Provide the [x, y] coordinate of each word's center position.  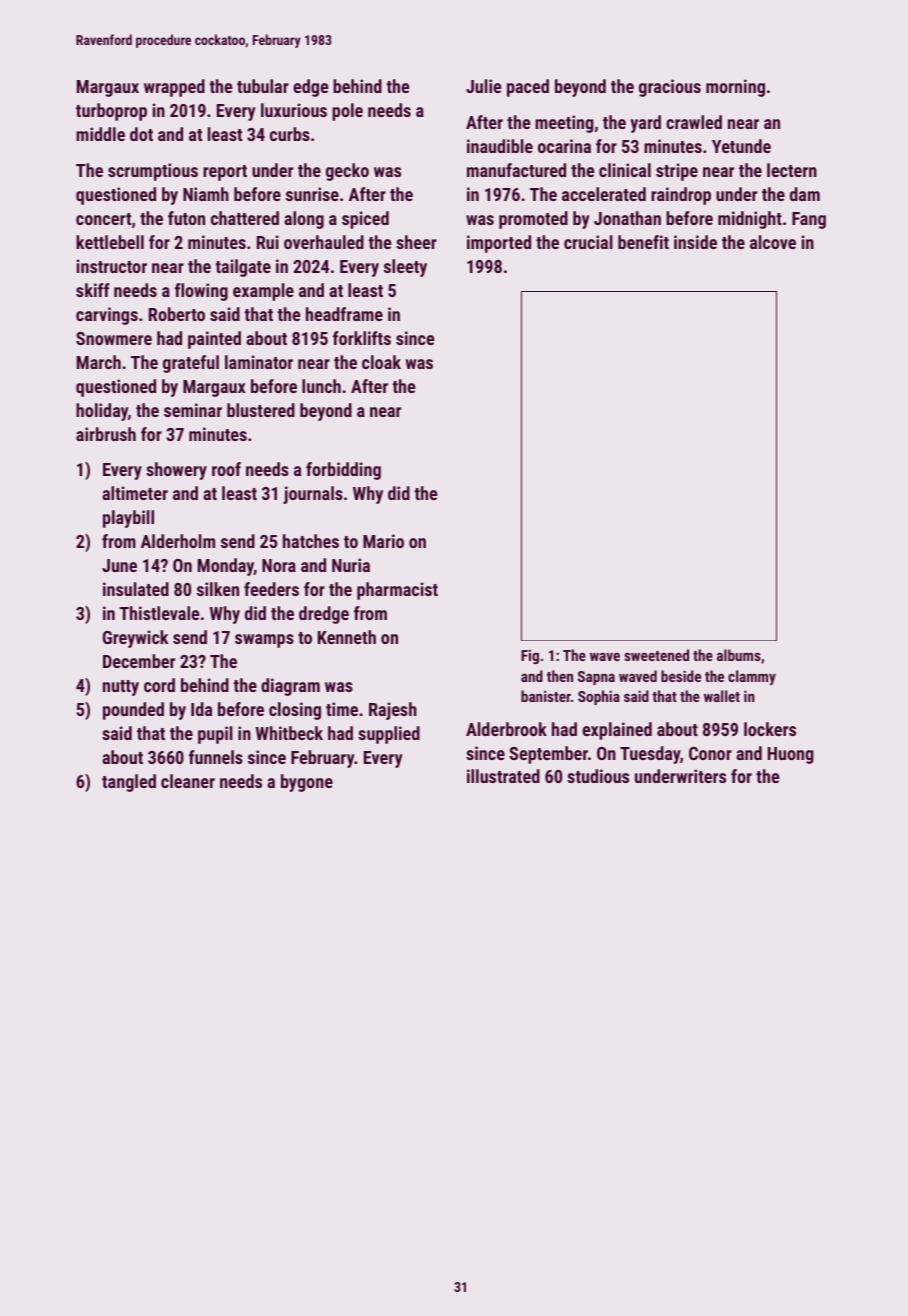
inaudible [500, 146]
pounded [133, 711]
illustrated [503, 776]
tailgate [243, 268]
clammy [752, 678]
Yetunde [741, 146]
